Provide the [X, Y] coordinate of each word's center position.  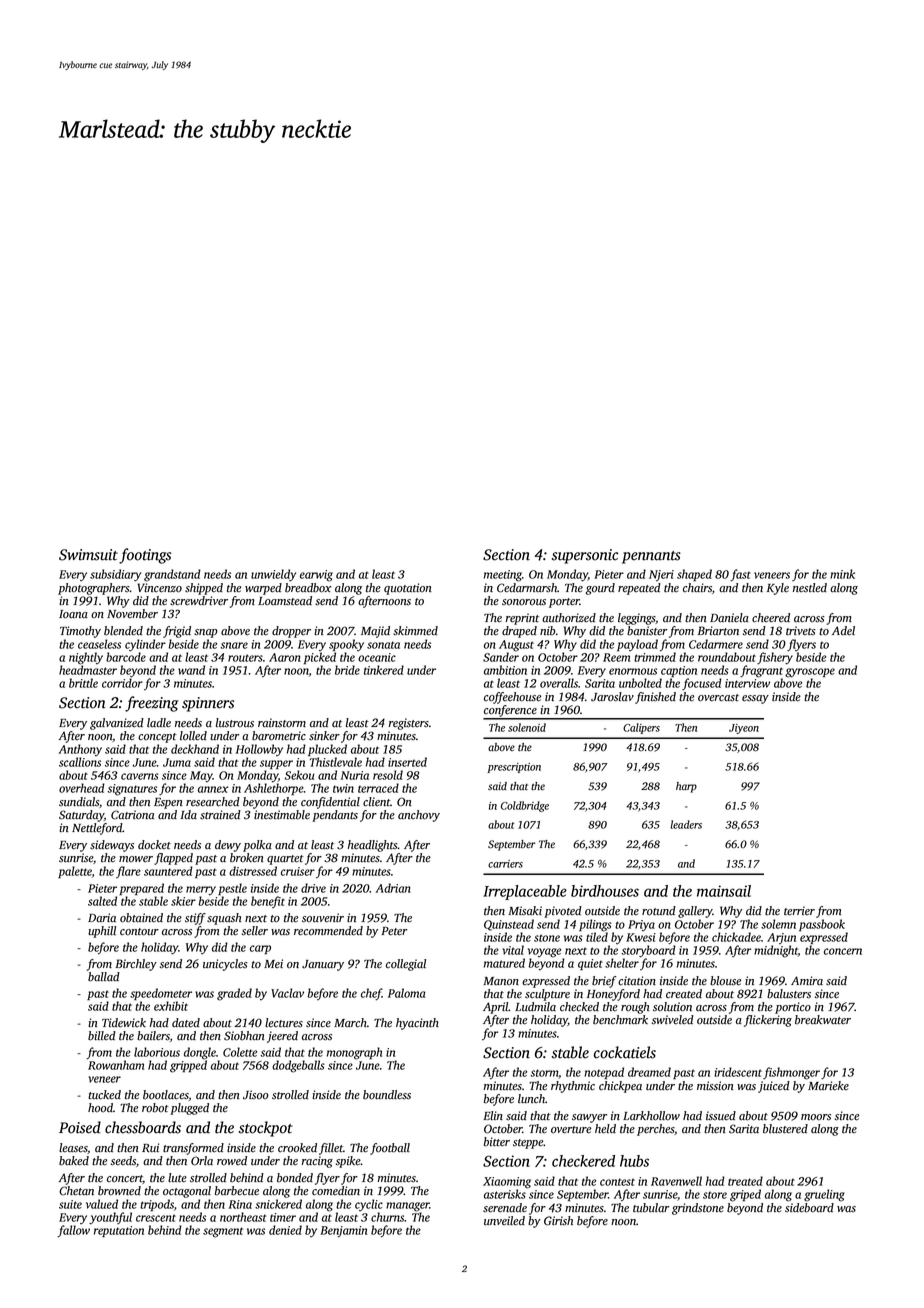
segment [223, 1232]
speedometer [161, 994]
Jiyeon [744, 729]
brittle [83, 683]
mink [842, 574]
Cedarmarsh [527, 588]
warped [263, 589]
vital [513, 950]
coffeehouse [512, 698]
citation [637, 981]
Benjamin [343, 1232]
